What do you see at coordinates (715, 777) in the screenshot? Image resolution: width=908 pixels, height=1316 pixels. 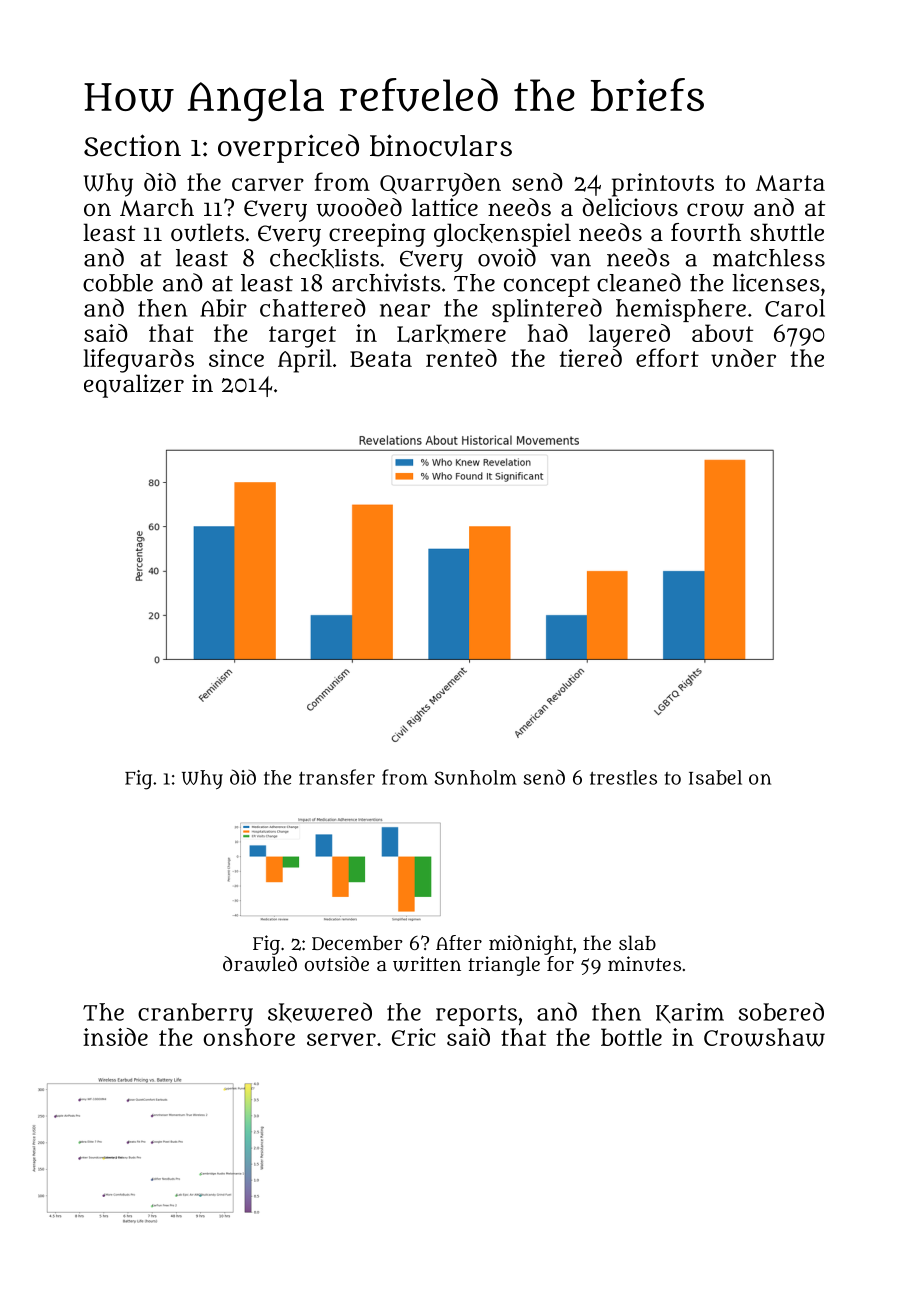 I see `Isabel` at bounding box center [715, 777].
